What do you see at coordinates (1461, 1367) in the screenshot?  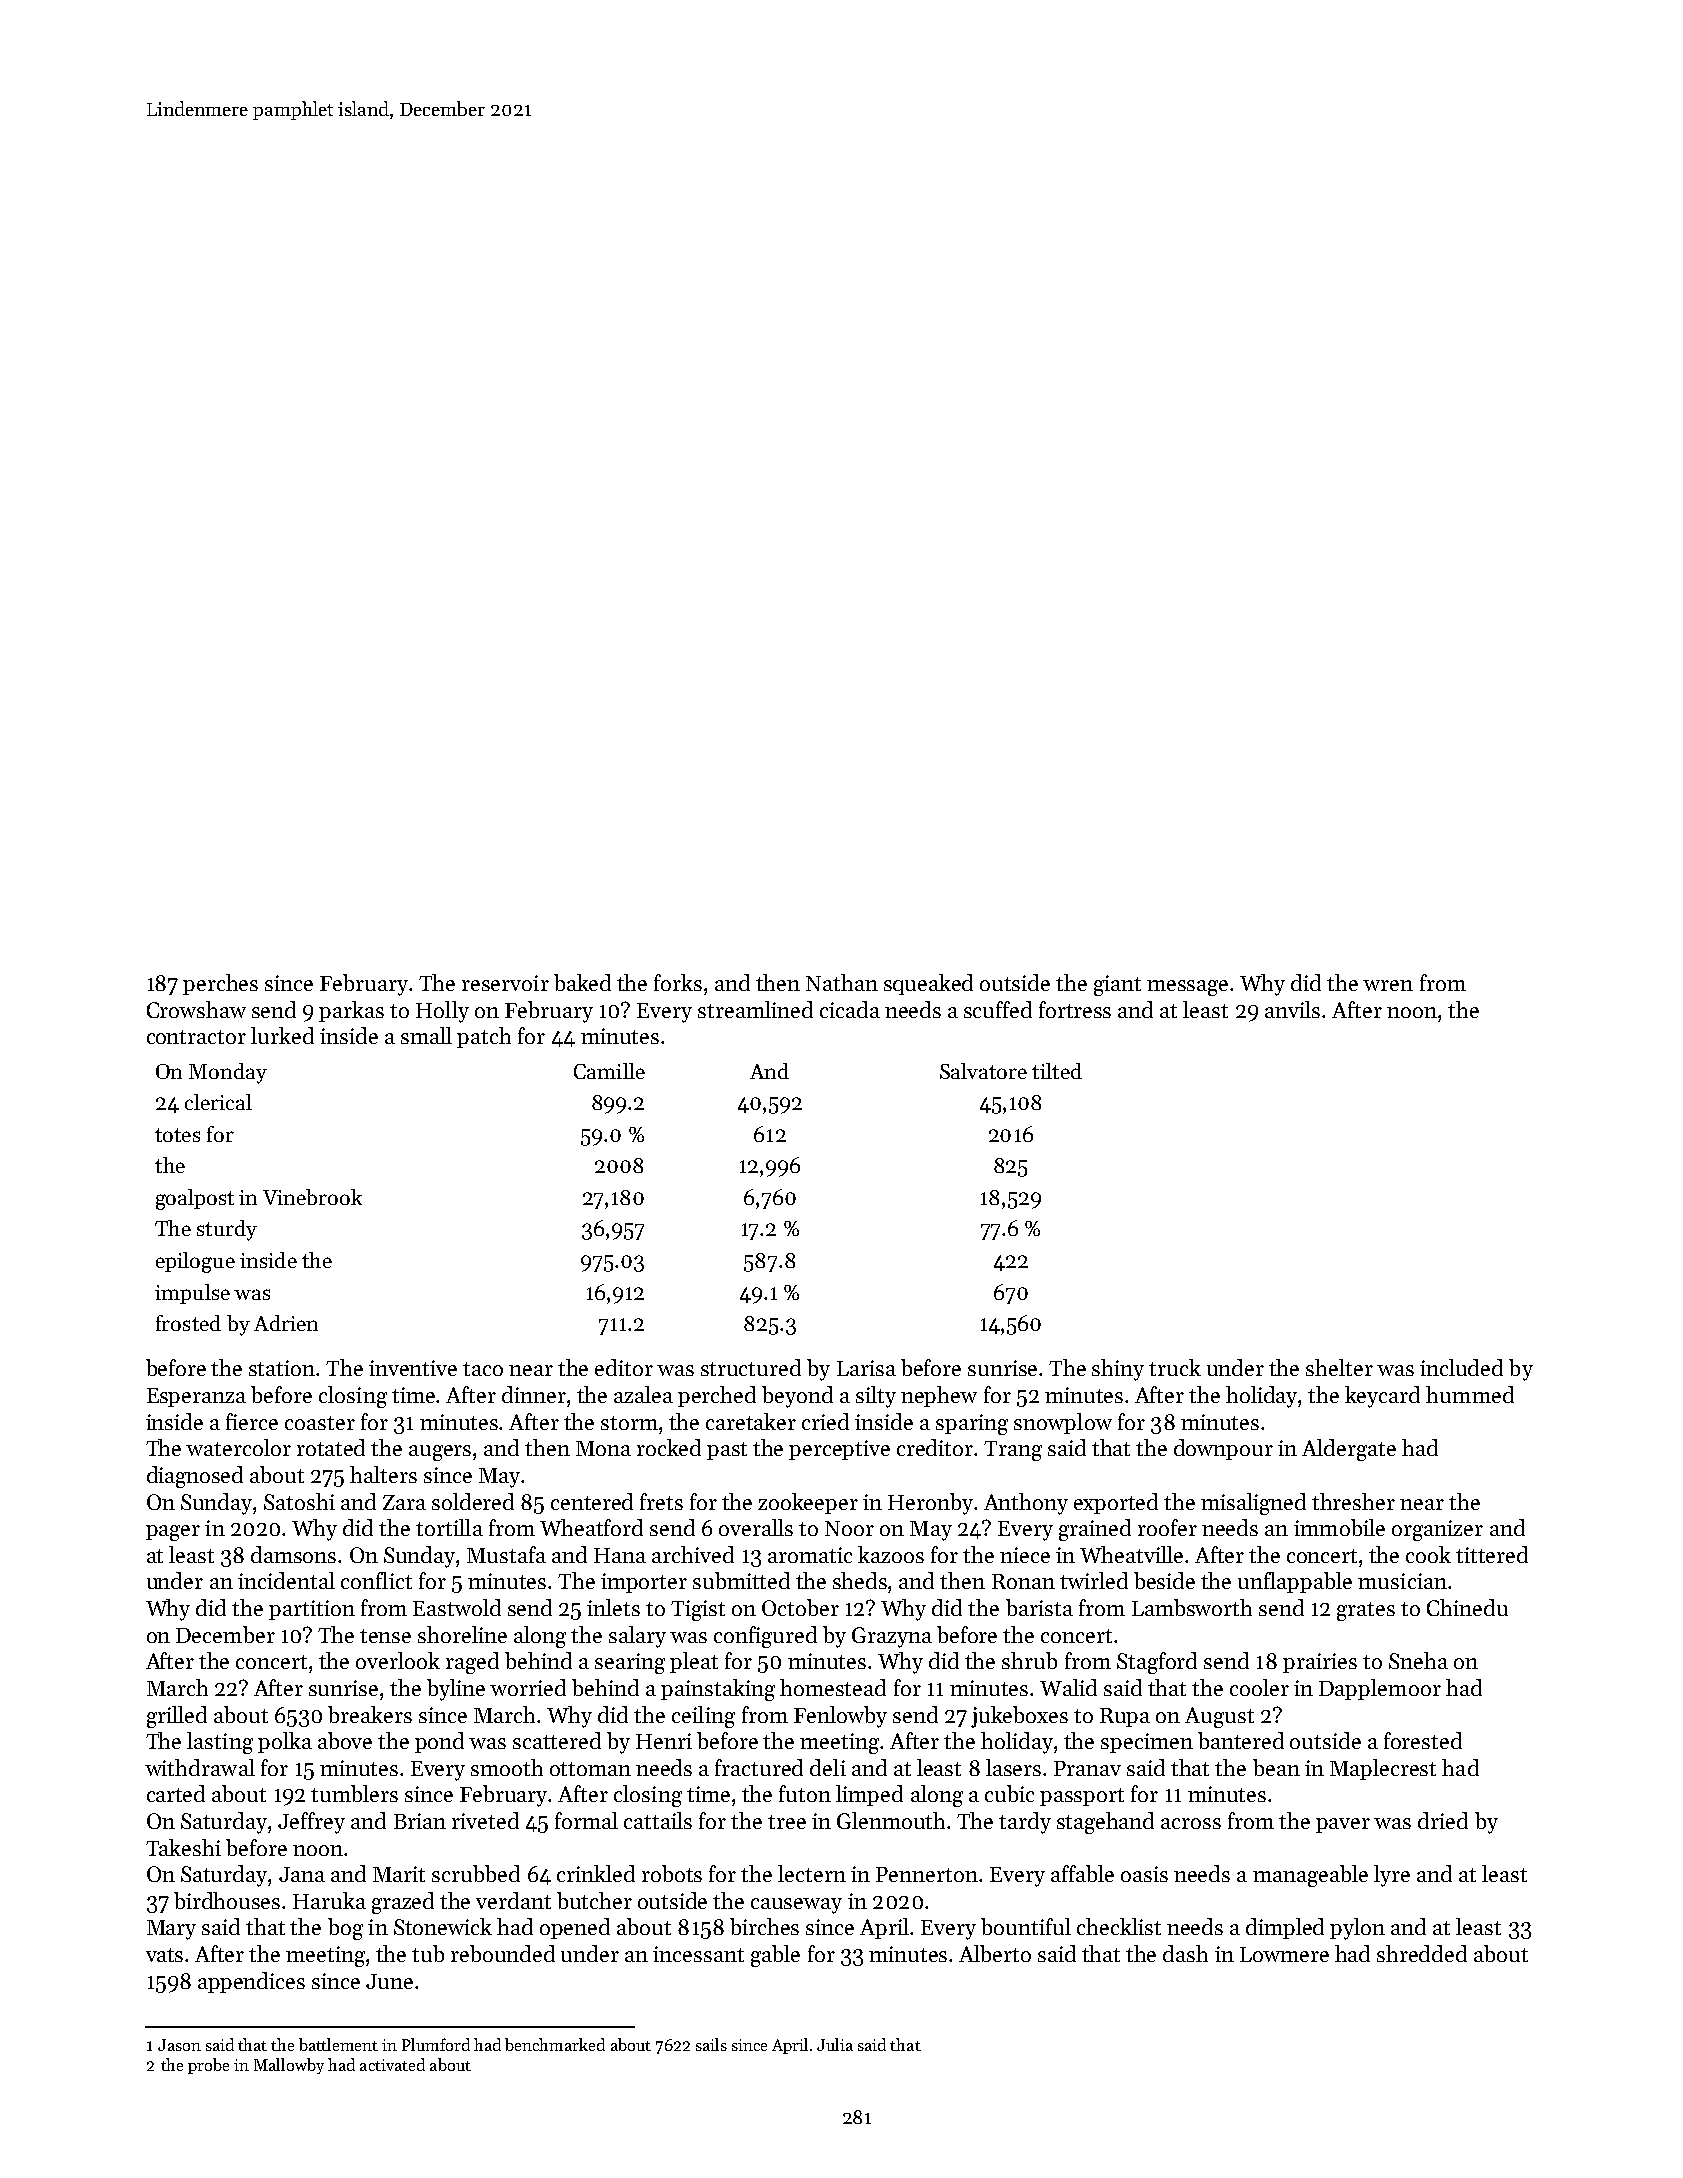 I see `included` at bounding box center [1461, 1367].
